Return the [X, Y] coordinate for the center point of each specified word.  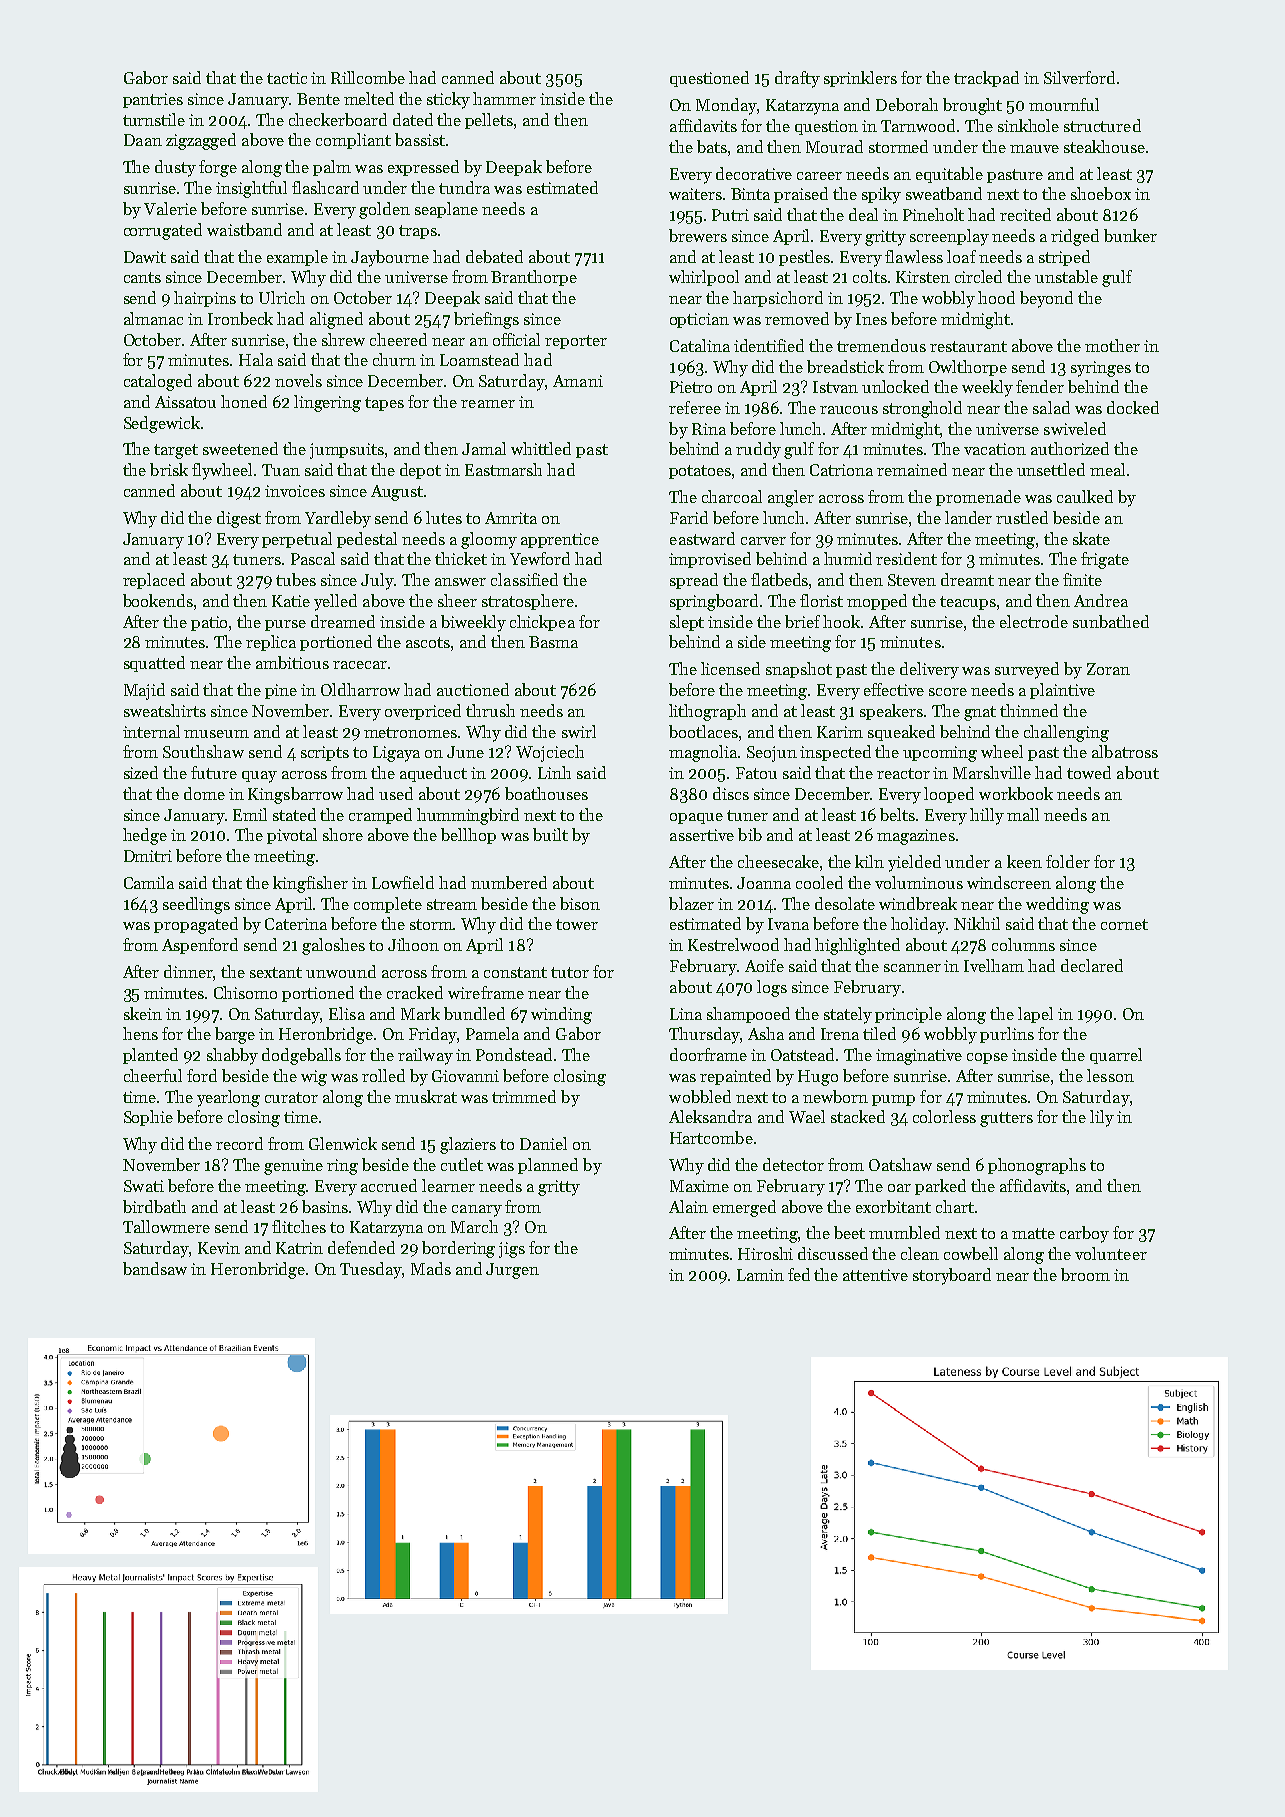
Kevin [219, 1248]
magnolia [703, 753]
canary [477, 1211]
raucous [849, 410]
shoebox [1101, 193]
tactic [287, 78]
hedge [145, 836]
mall [1023, 814]
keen [1024, 861]
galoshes [333, 946]
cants [142, 277]
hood [996, 297]
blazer [691, 903]
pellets [489, 121]
